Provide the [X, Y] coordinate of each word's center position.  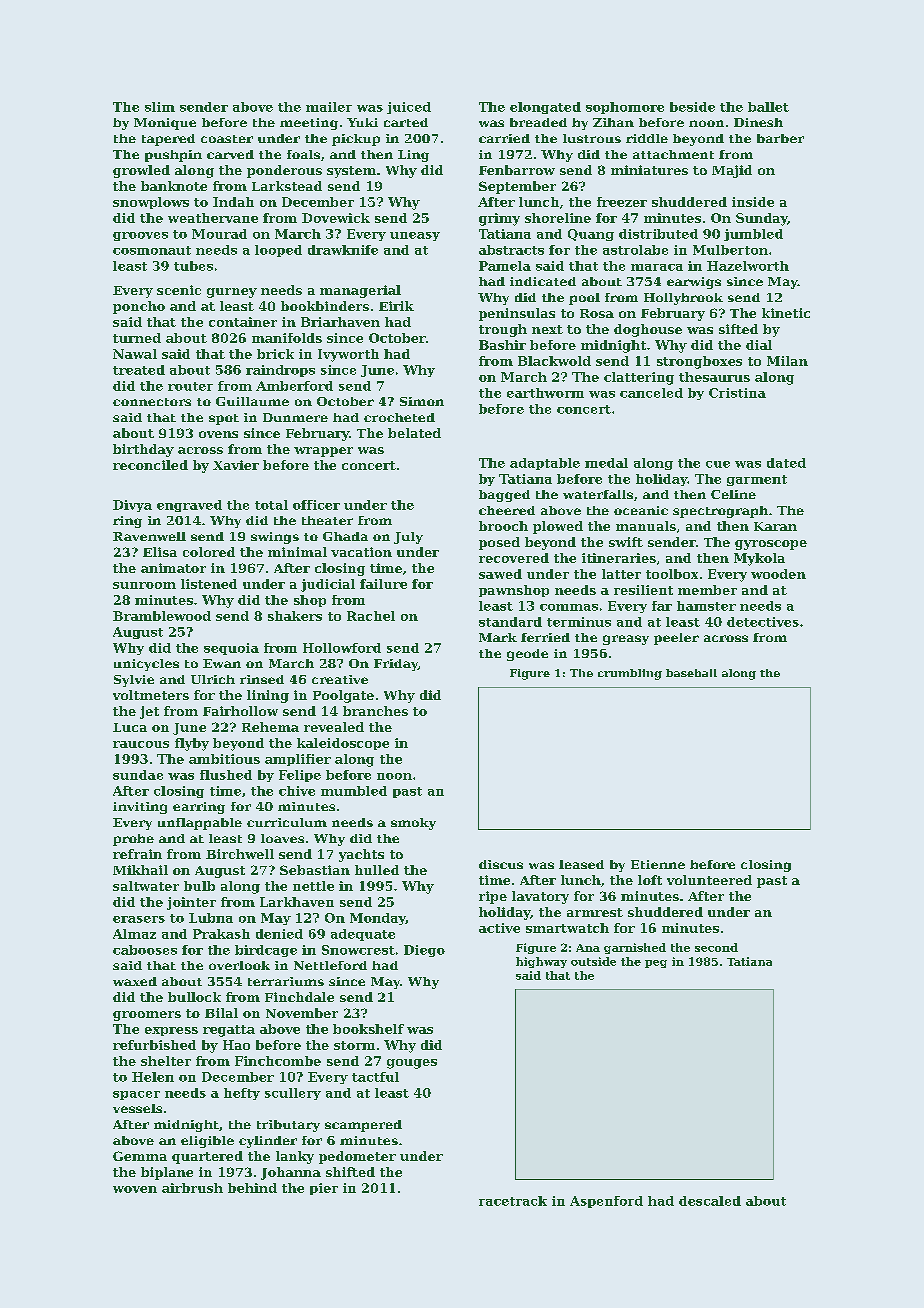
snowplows [151, 203]
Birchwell [240, 854]
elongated [545, 108]
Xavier [236, 465]
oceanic [641, 510]
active [499, 928]
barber [780, 138]
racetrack [513, 1201]
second [716, 947]
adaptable [545, 464]
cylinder [268, 1142]
